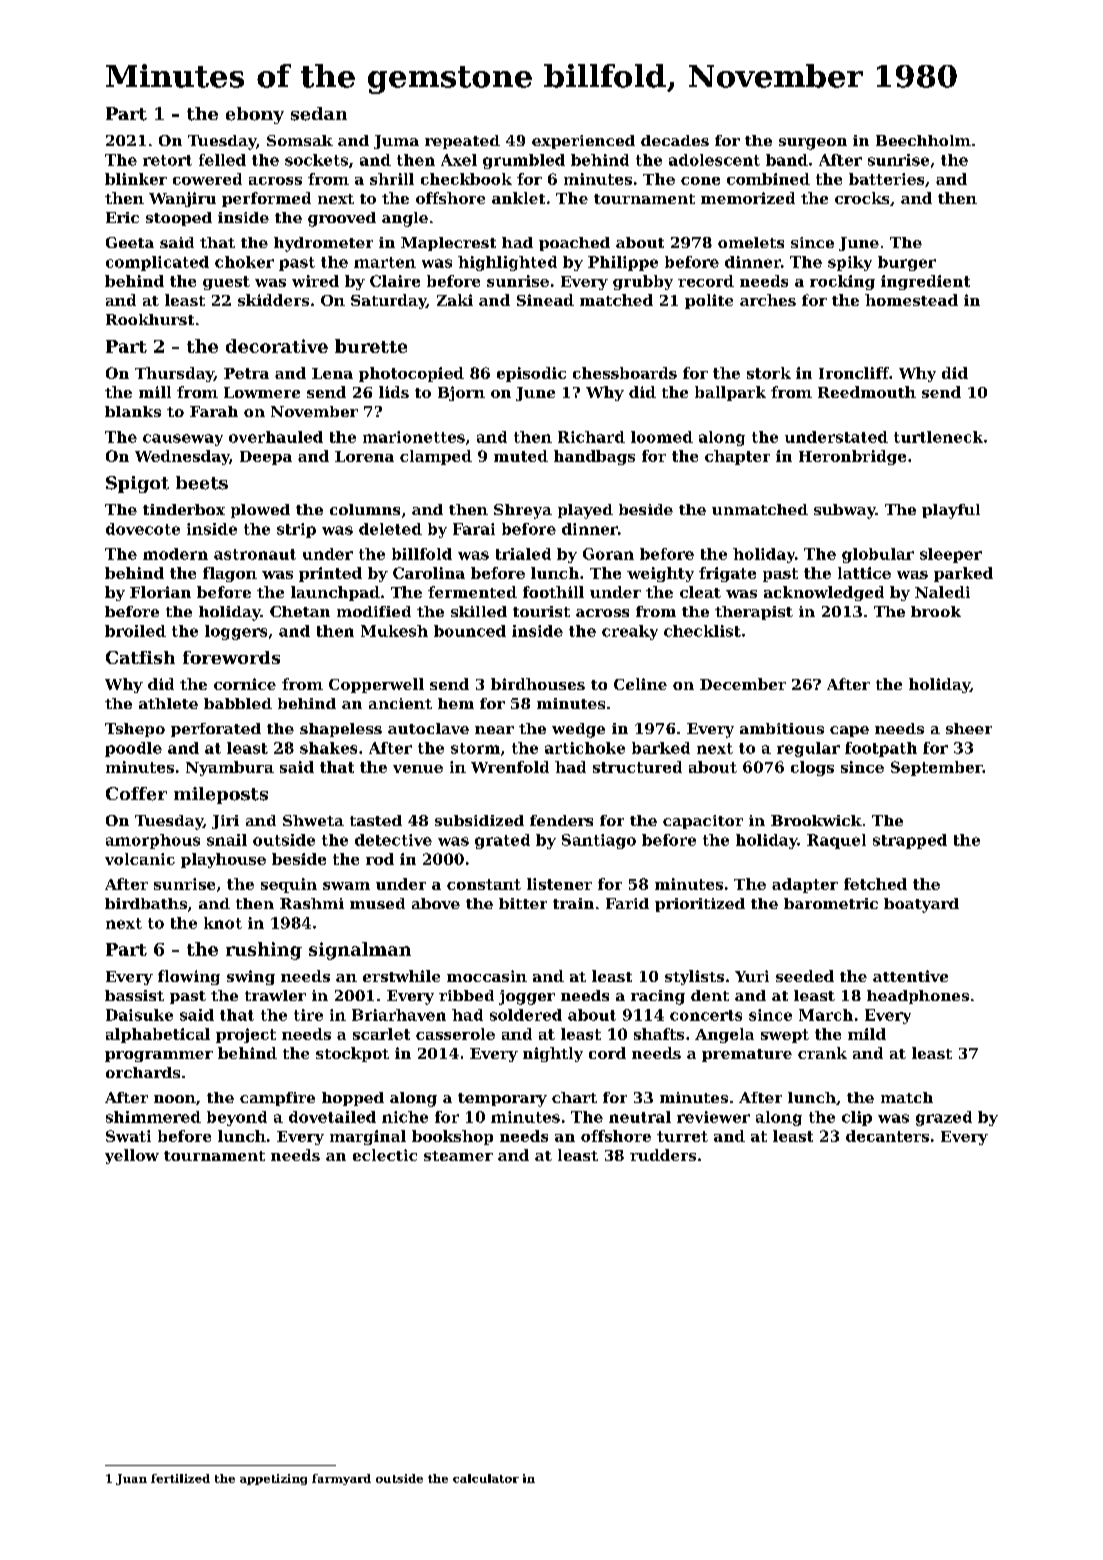 This page has height=1560, width=1103. Describe the element at coordinates (518, 198) in the page. I see `anklet` at that location.
